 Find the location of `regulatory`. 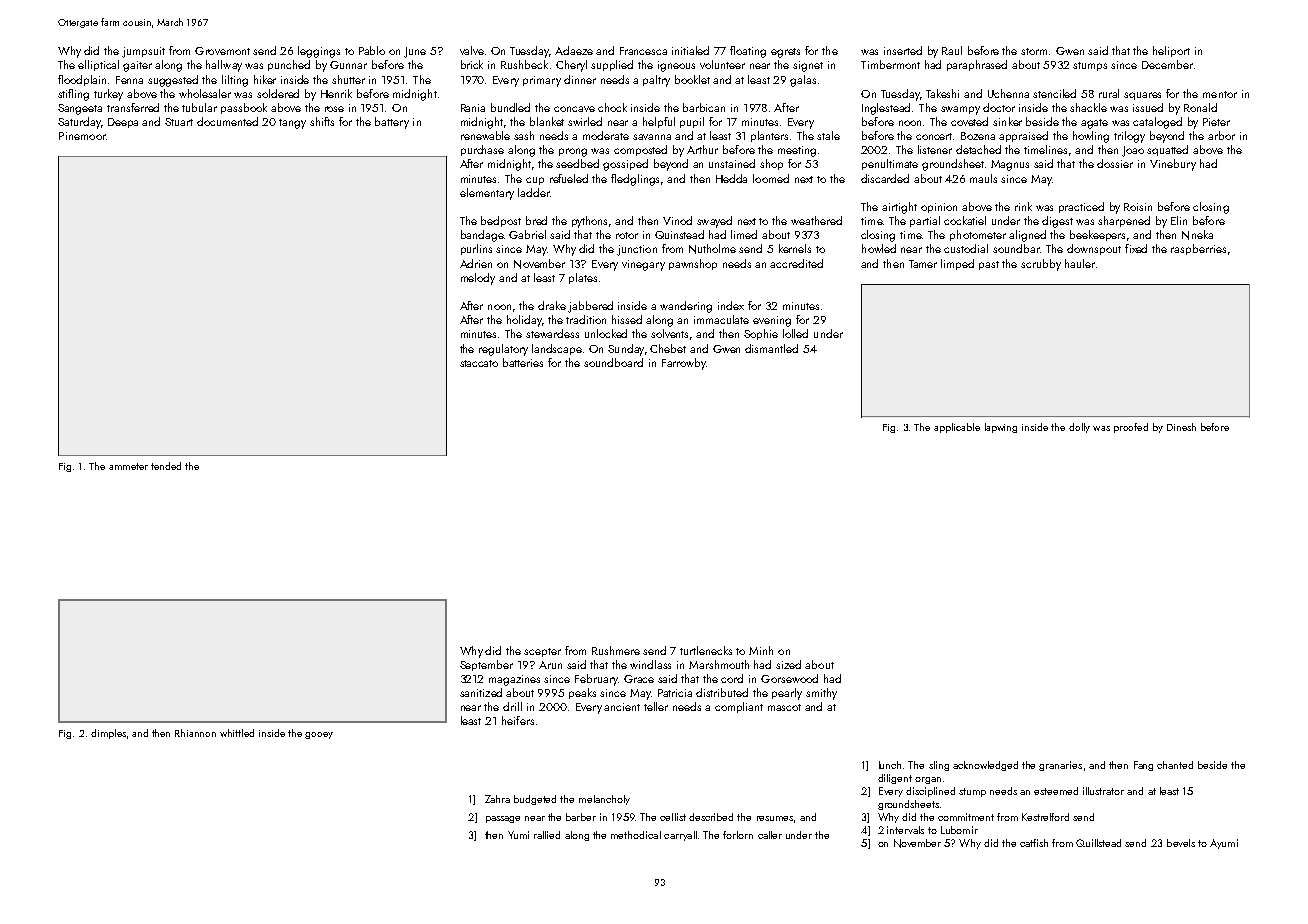

regulatory is located at coordinates (503, 350).
